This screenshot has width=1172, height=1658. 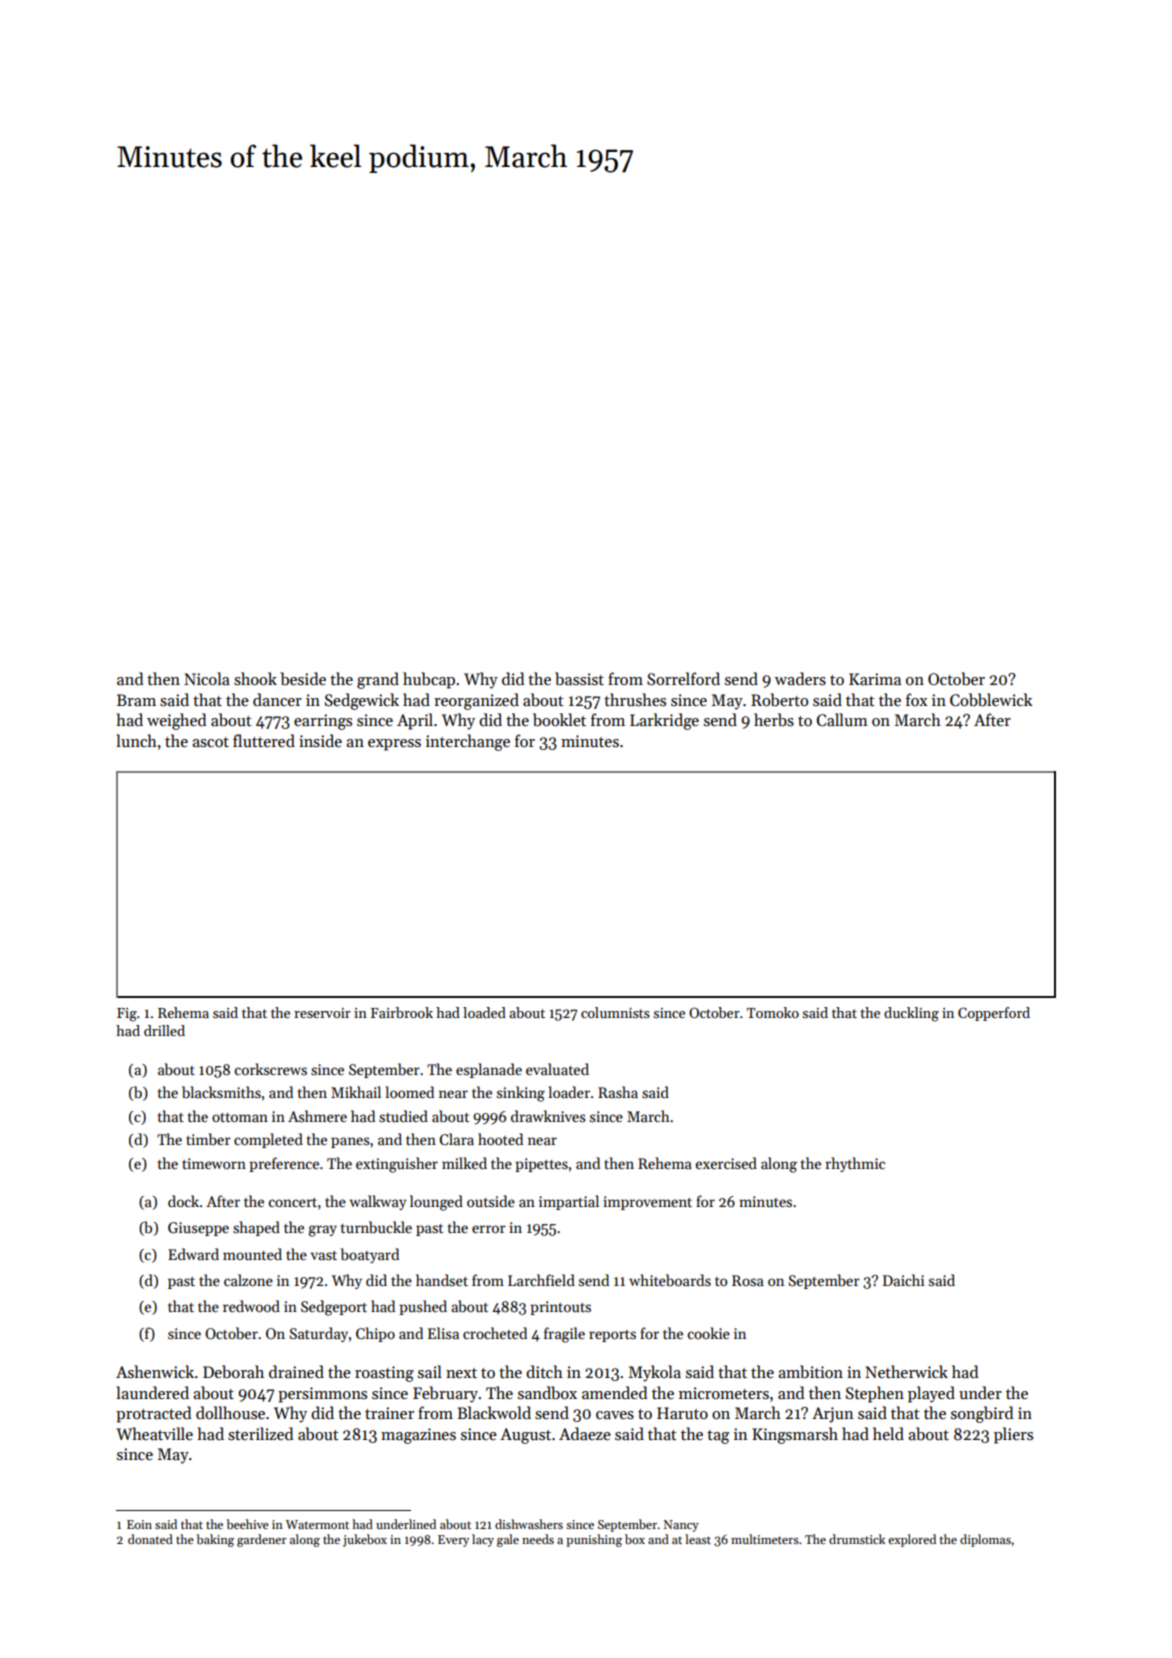 I want to click on impartial, so click(x=569, y=1202).
